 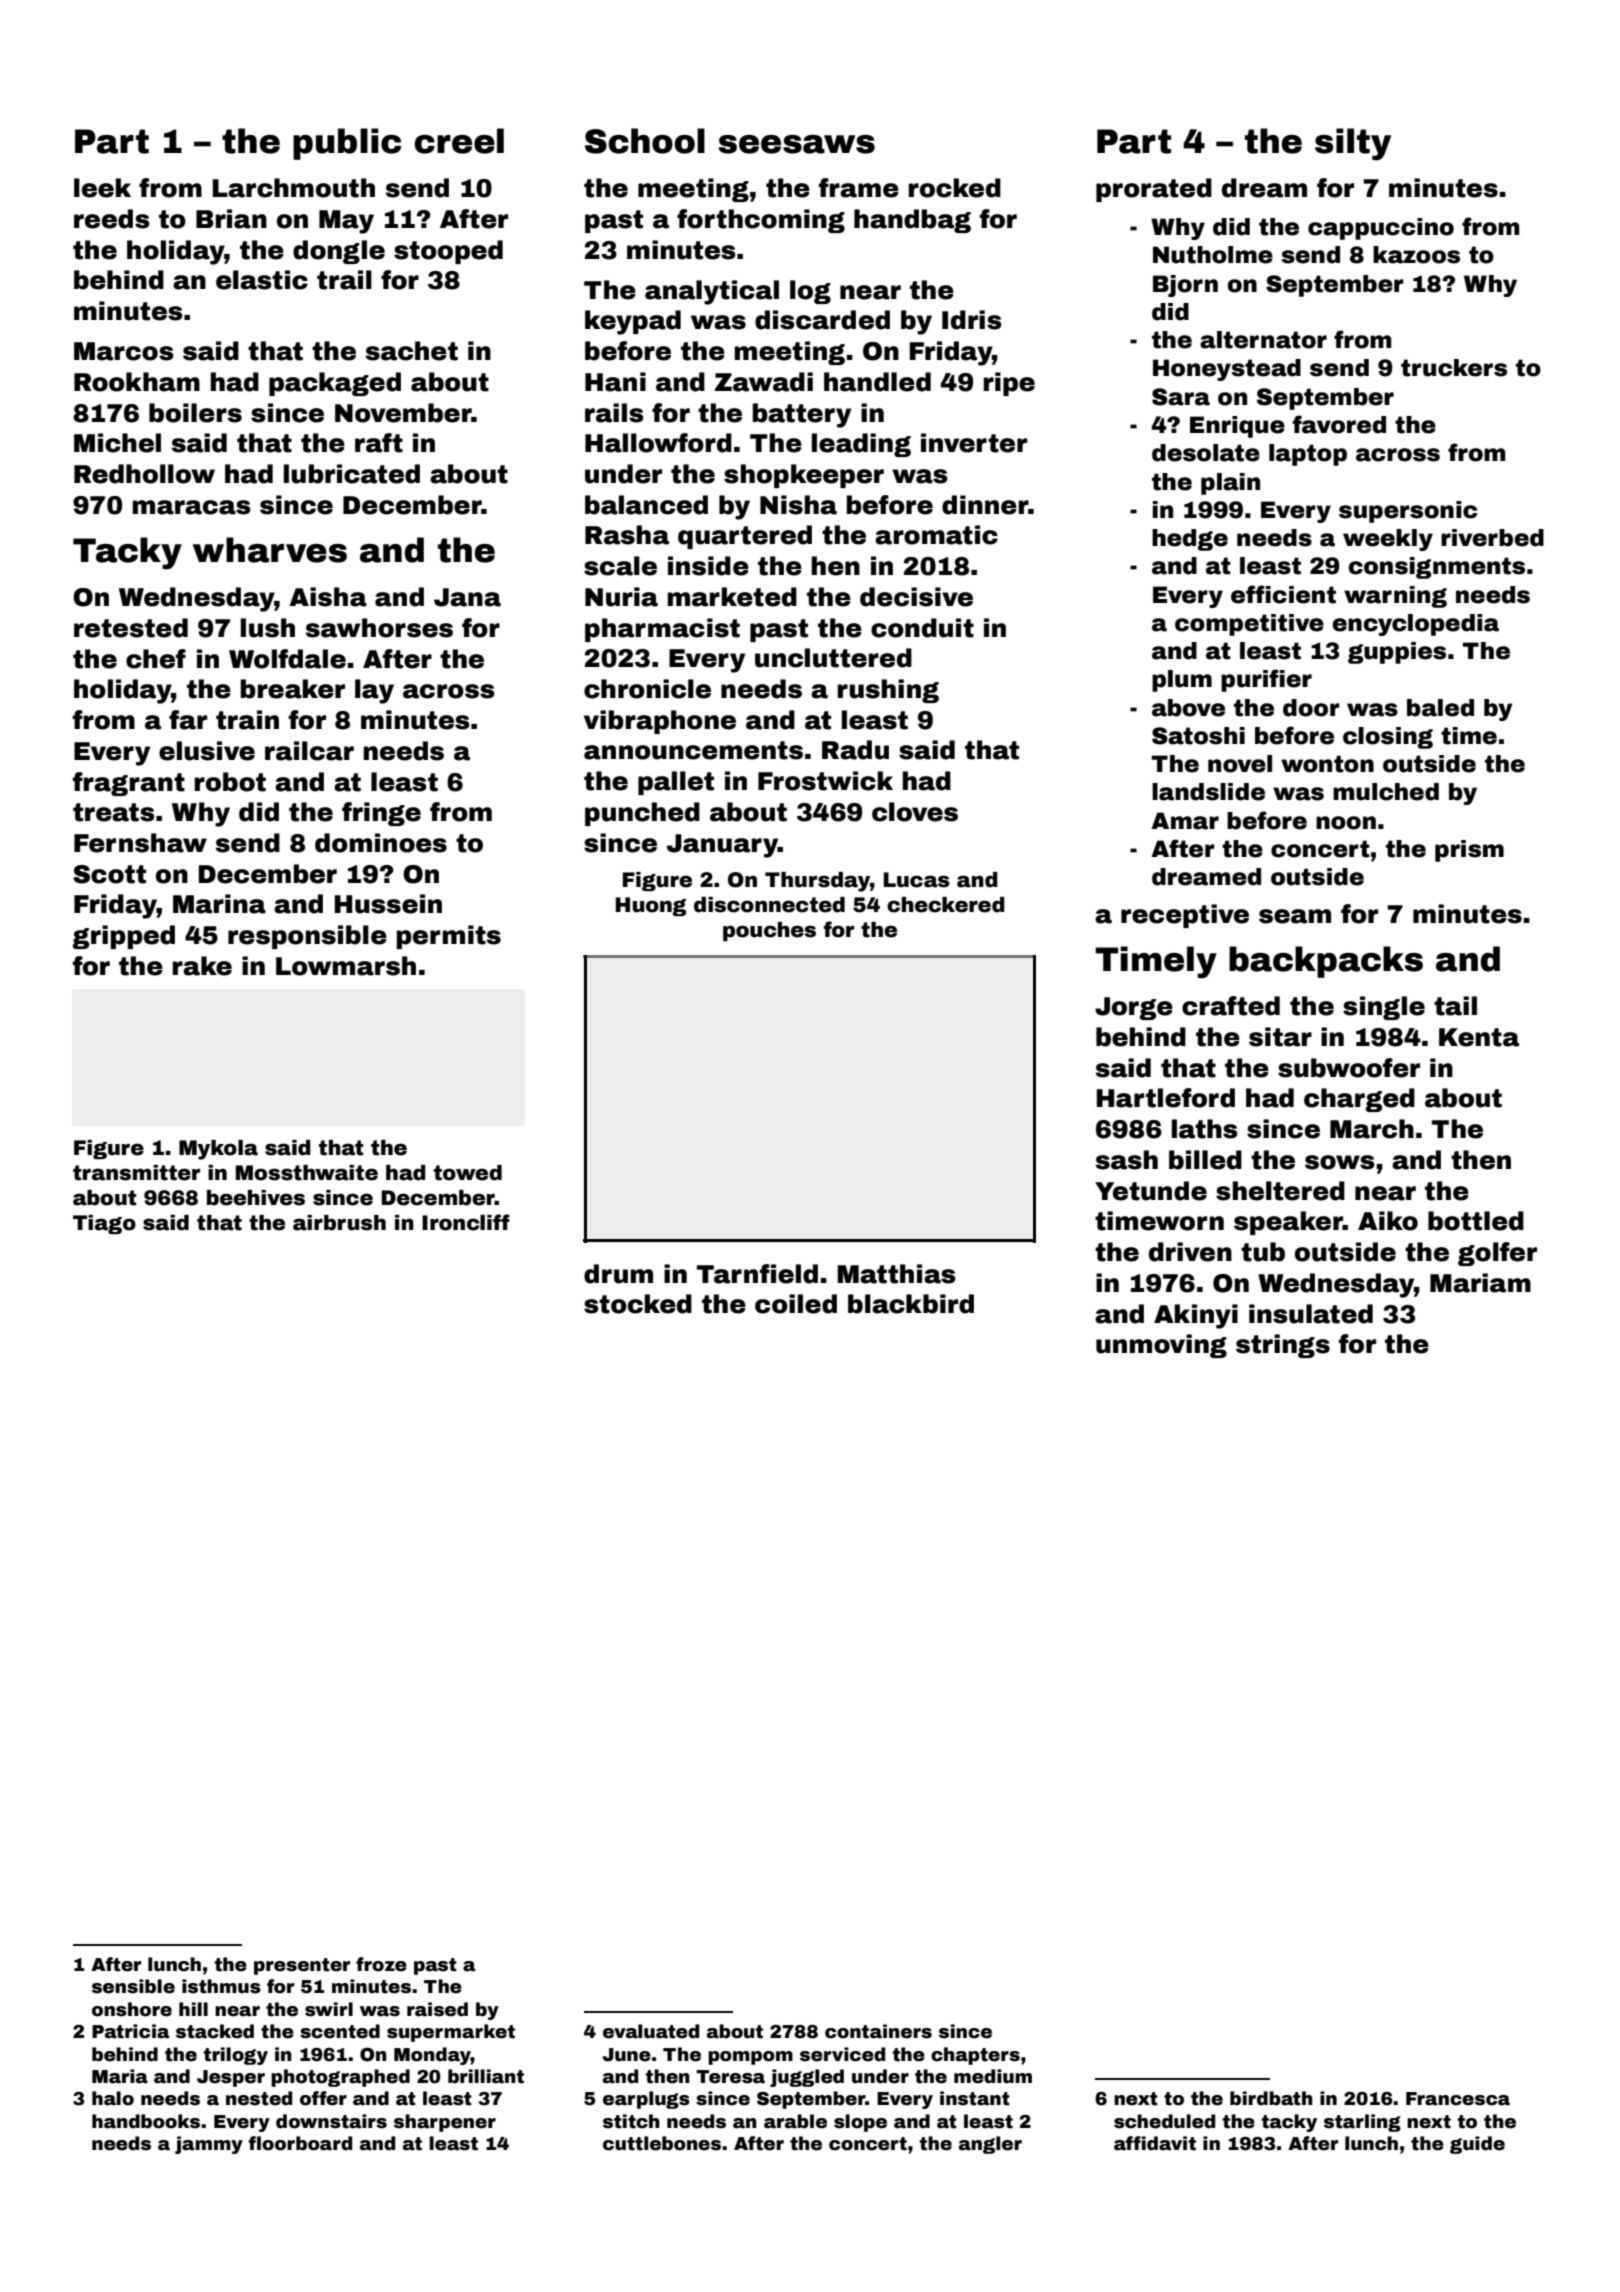 What do you see at coordinates (1271, 2098) in the screenshot?
I see `birdbath` at bounding box center [1271, 2098].
